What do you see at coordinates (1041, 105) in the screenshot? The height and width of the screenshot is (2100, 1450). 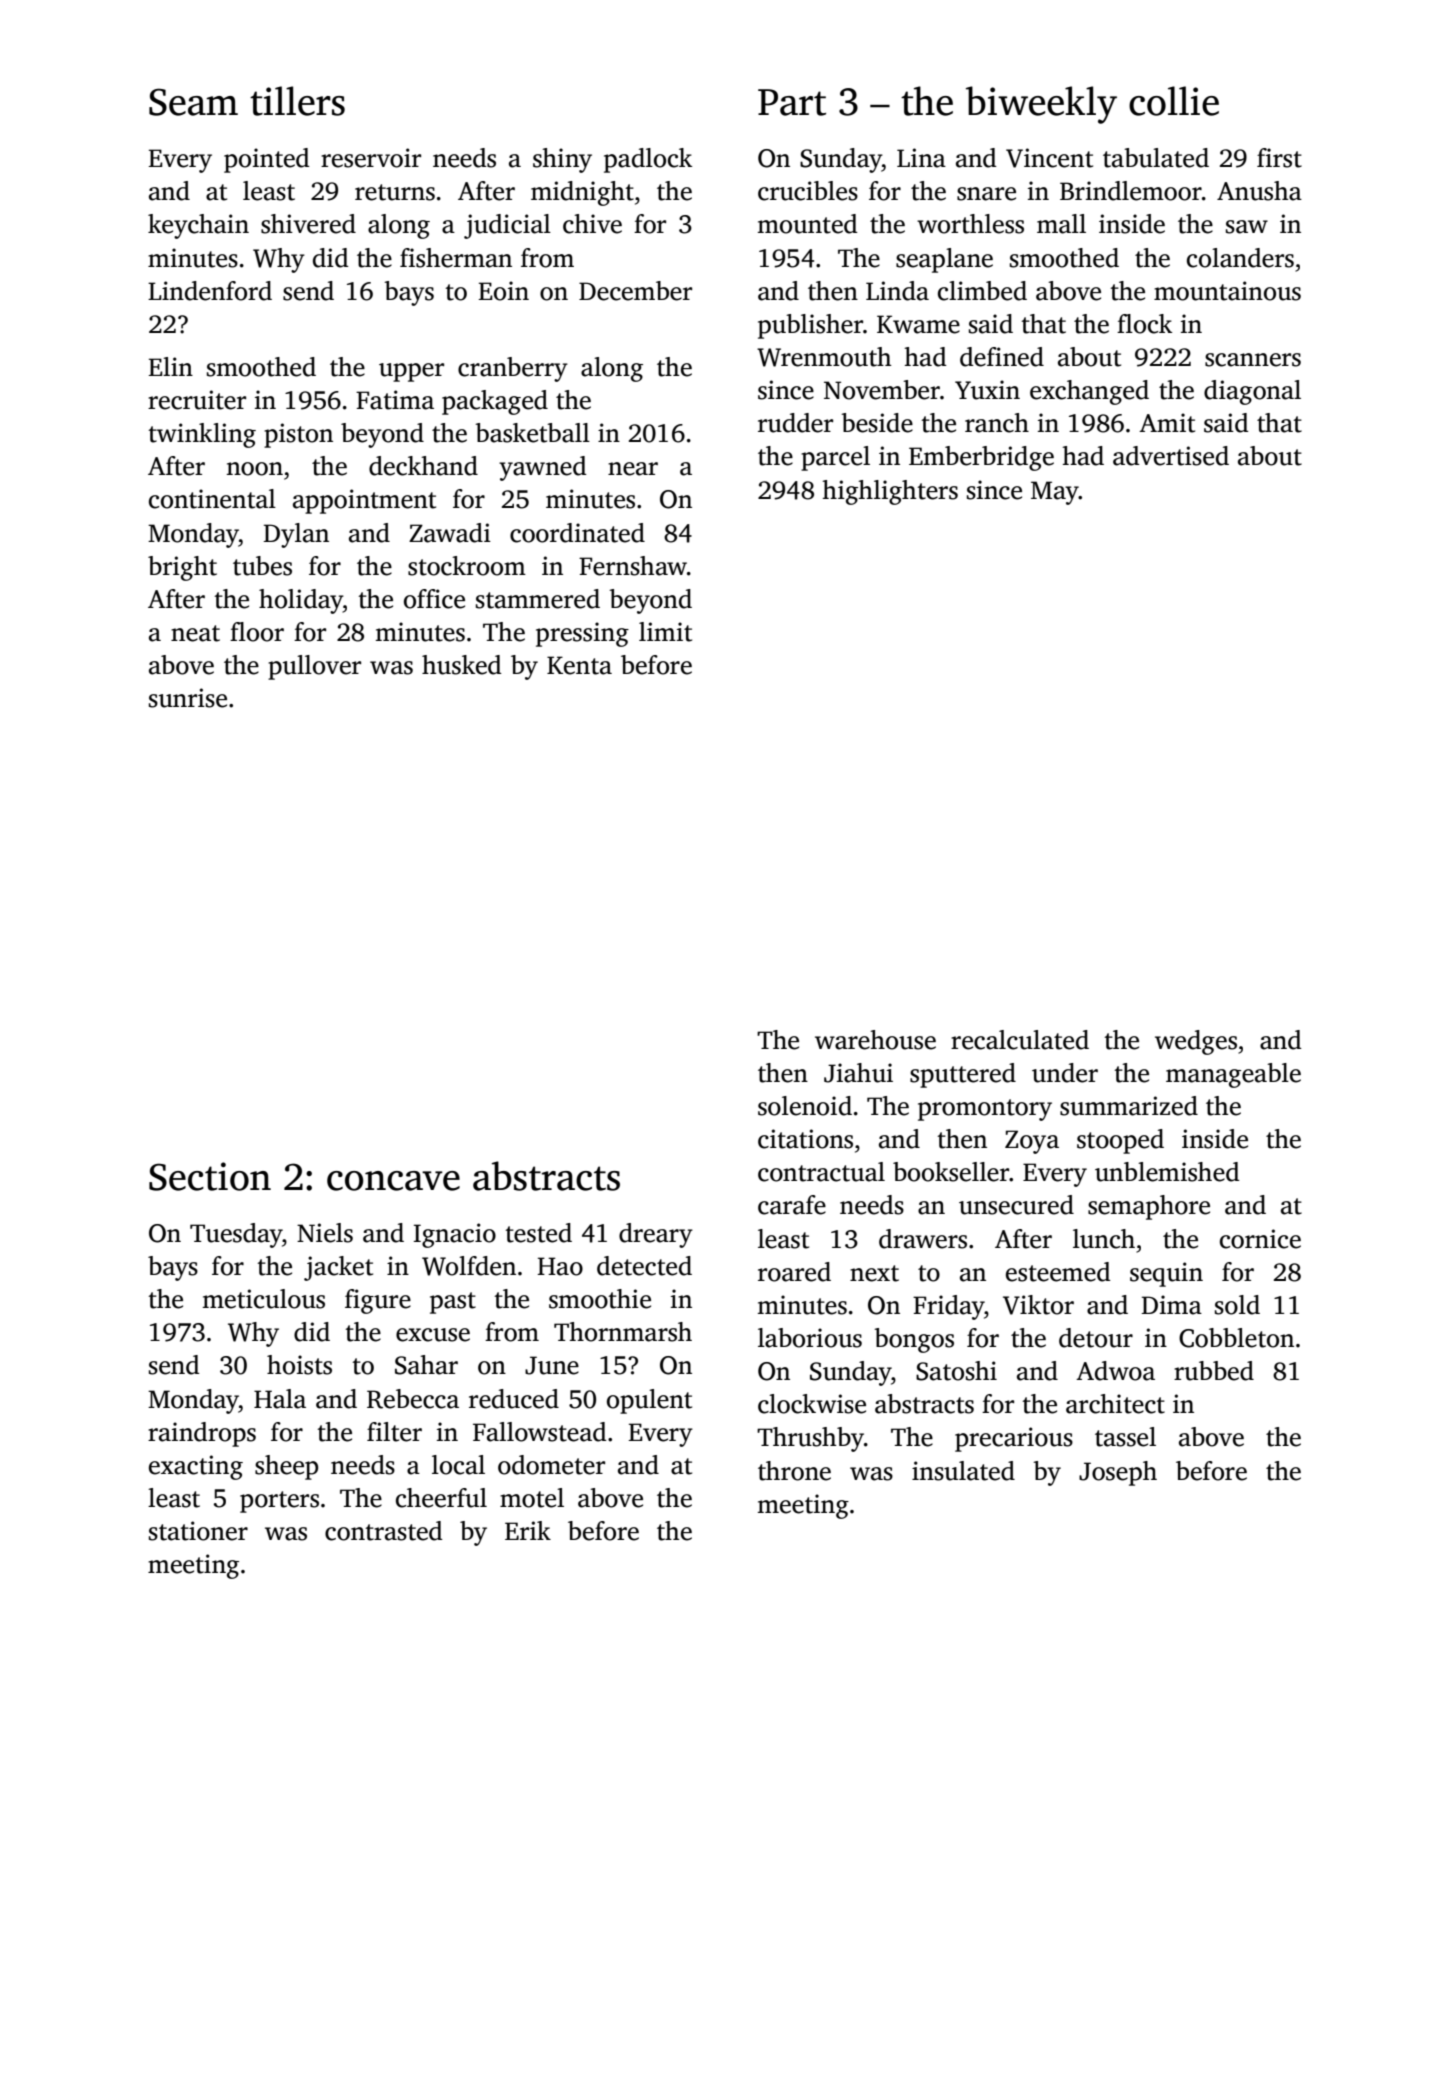 I see `biweekly` at bounding box center [1041, 105].
